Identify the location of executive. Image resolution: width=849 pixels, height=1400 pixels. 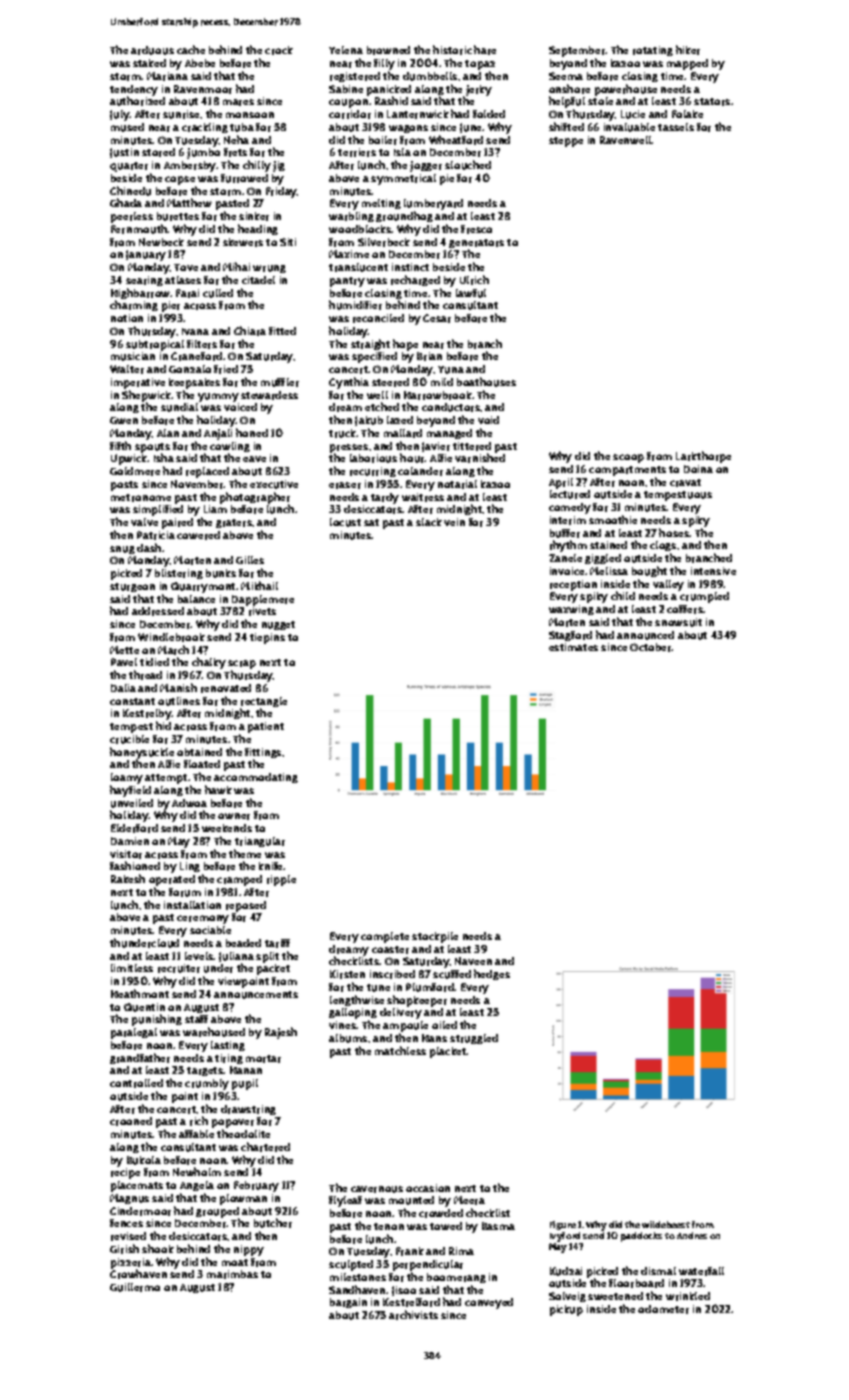
(274, 484).
